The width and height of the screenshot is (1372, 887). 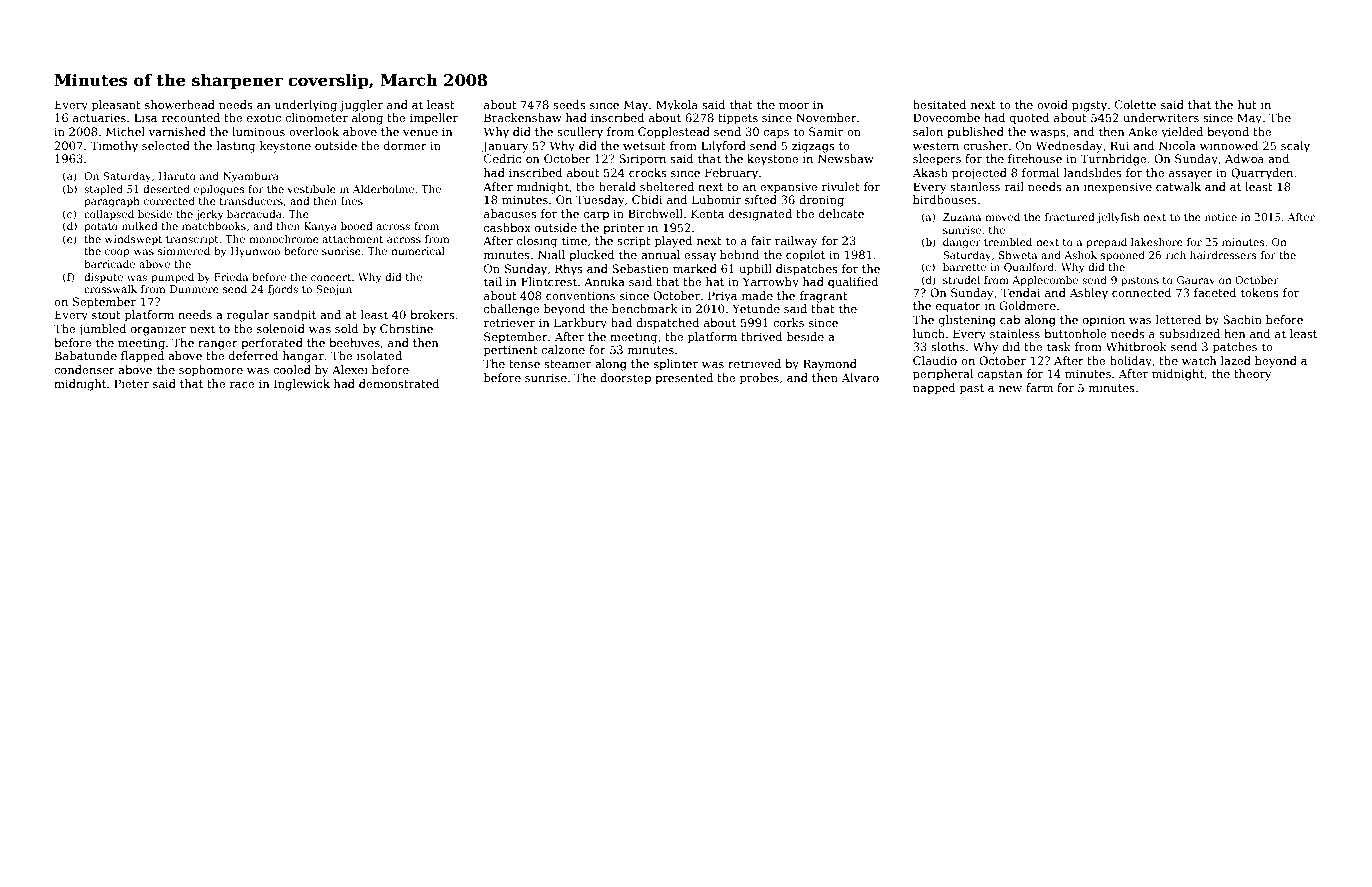 I want to click on scaly, so click(x=1295, y=147).
